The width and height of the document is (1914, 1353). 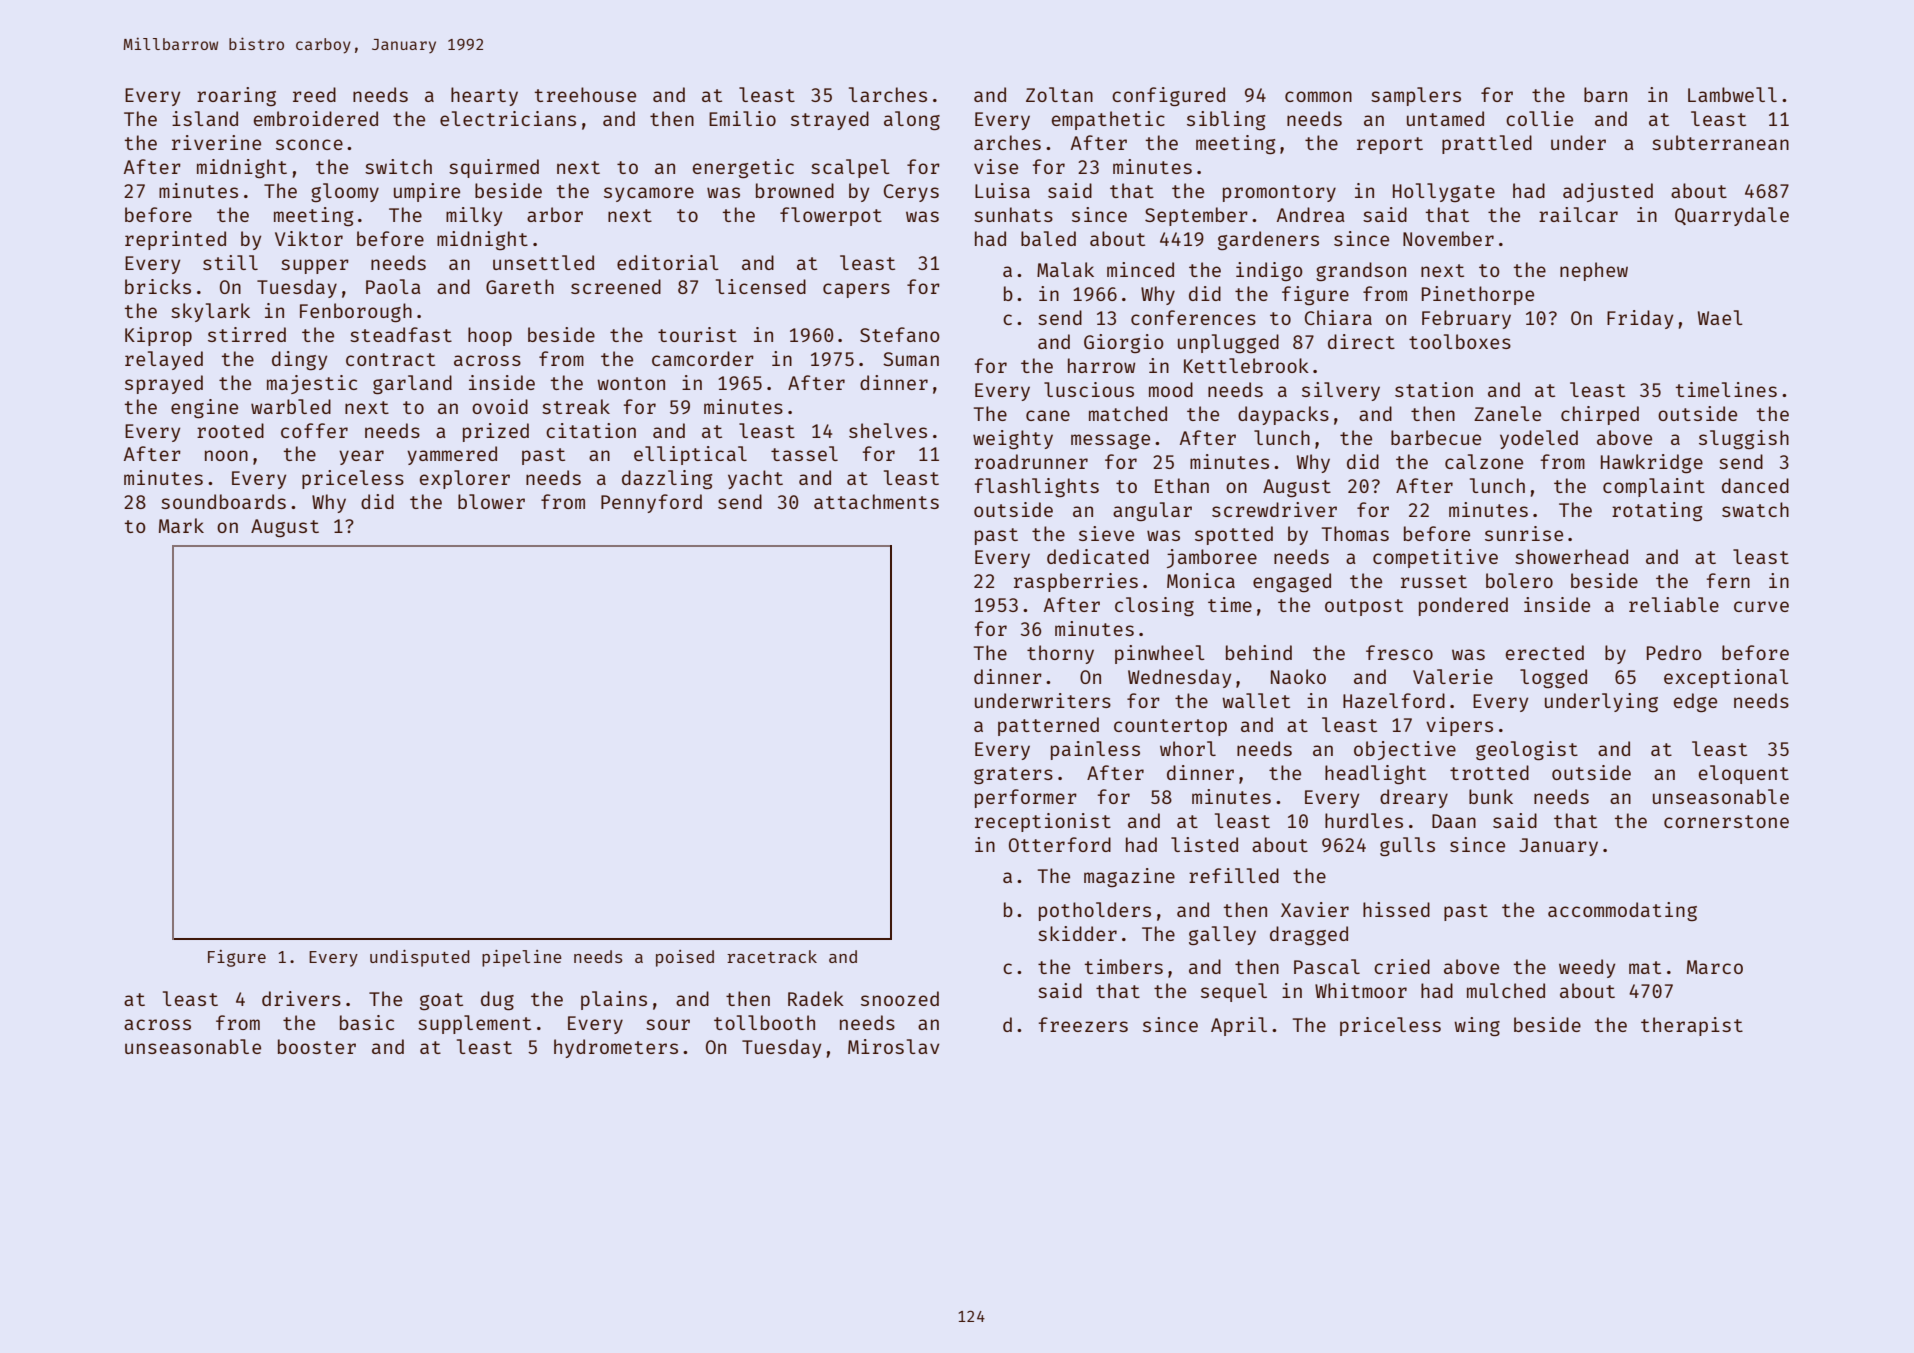 What do you see at coordinates (1234, 875) in the document?
I see `refilled` at bounding box center [1234, 875].
